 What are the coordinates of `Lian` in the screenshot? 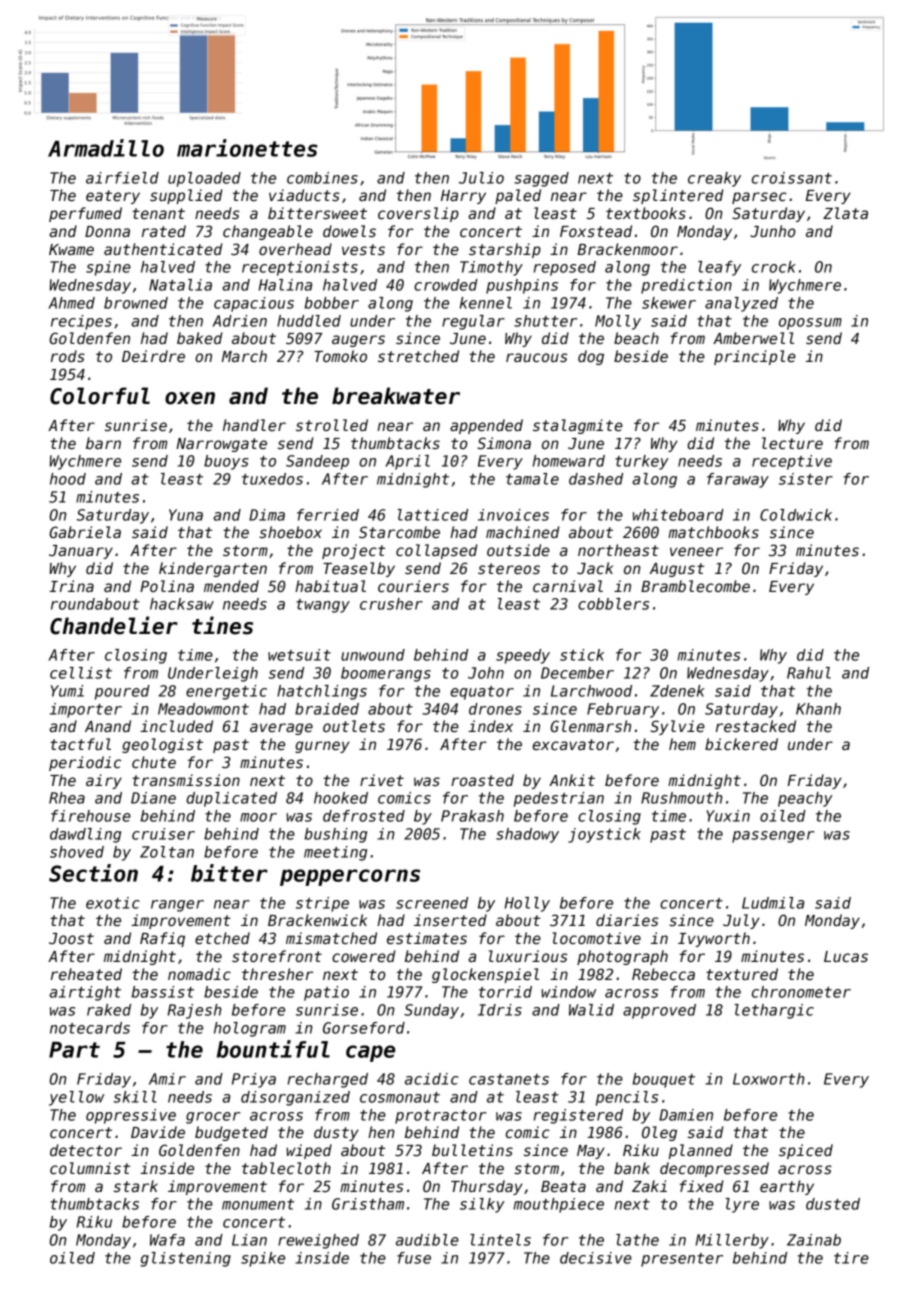 It's located at (249, 1240).
